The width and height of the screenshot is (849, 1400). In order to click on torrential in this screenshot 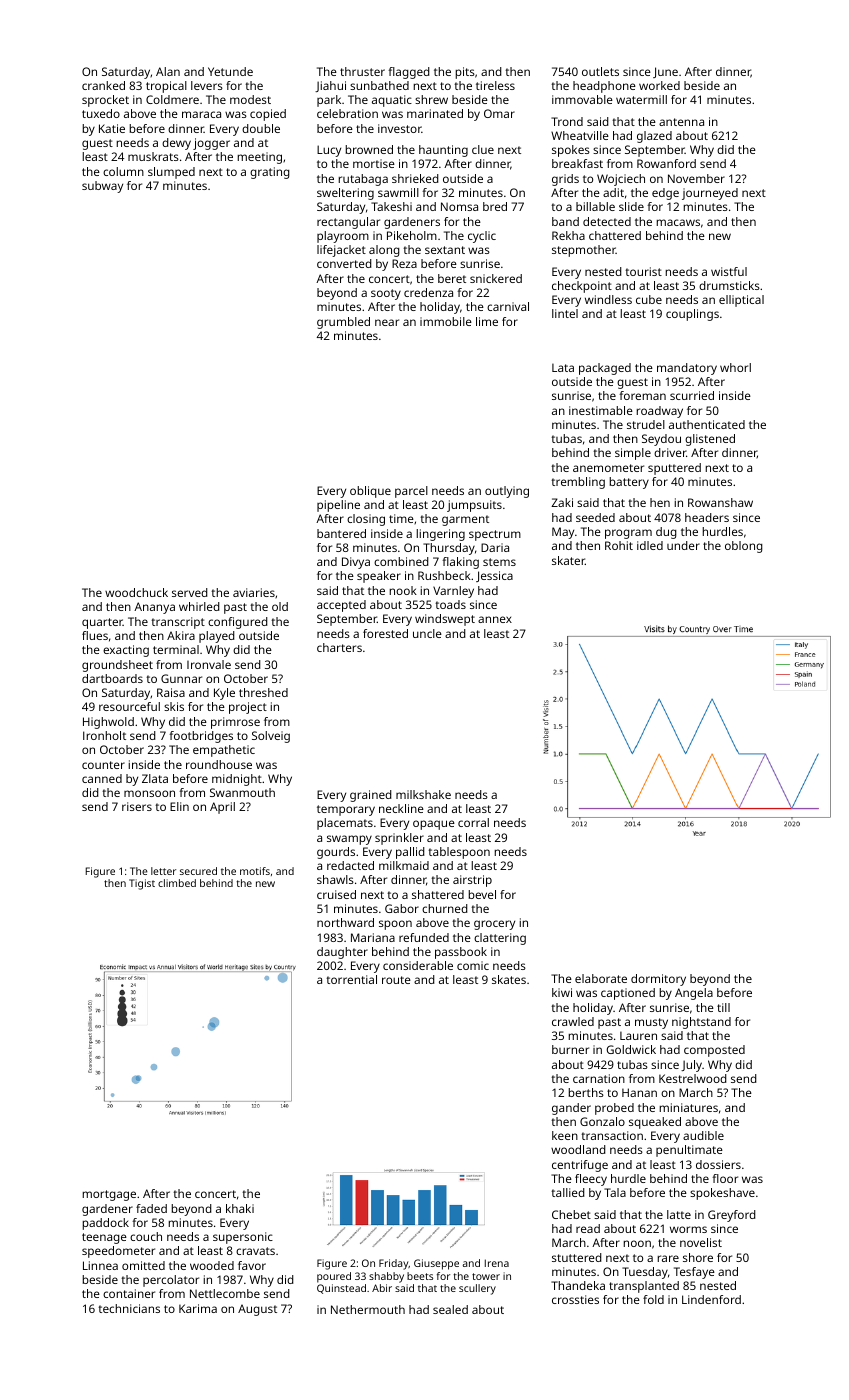, I will do `click(351, 979)`.
